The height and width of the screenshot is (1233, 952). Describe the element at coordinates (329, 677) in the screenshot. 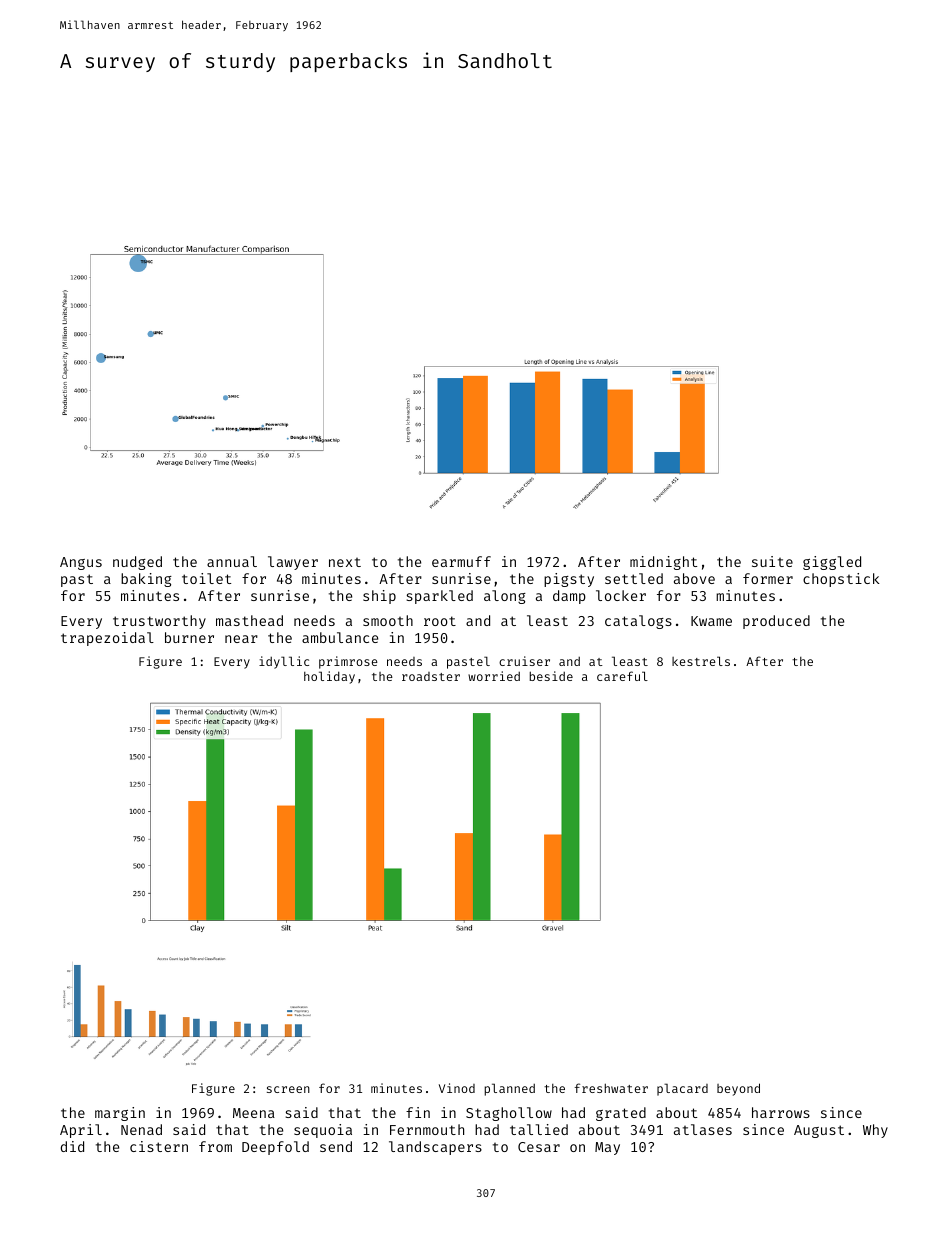

I see `holiday` at that location.
